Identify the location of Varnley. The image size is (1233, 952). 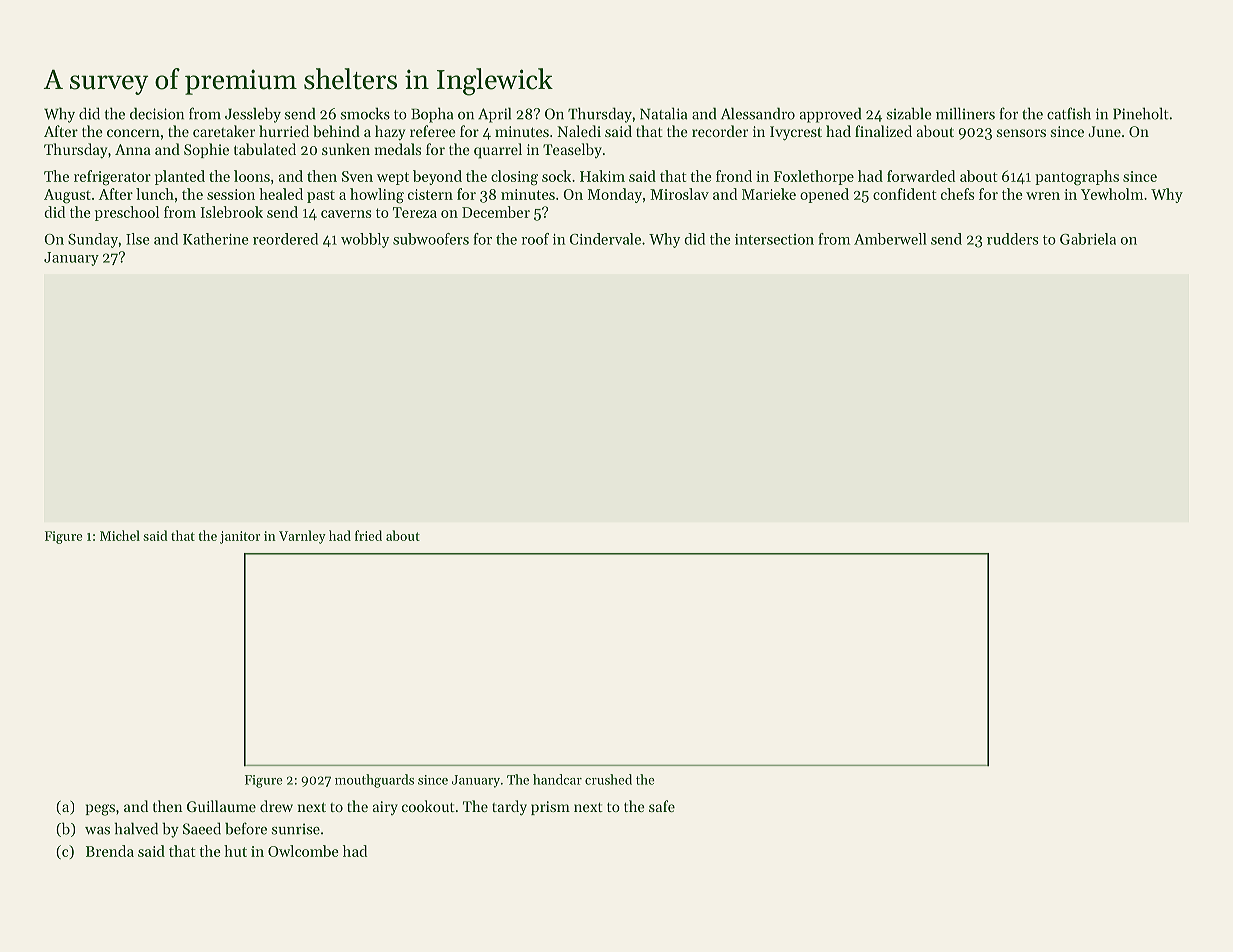
(302, 537).
